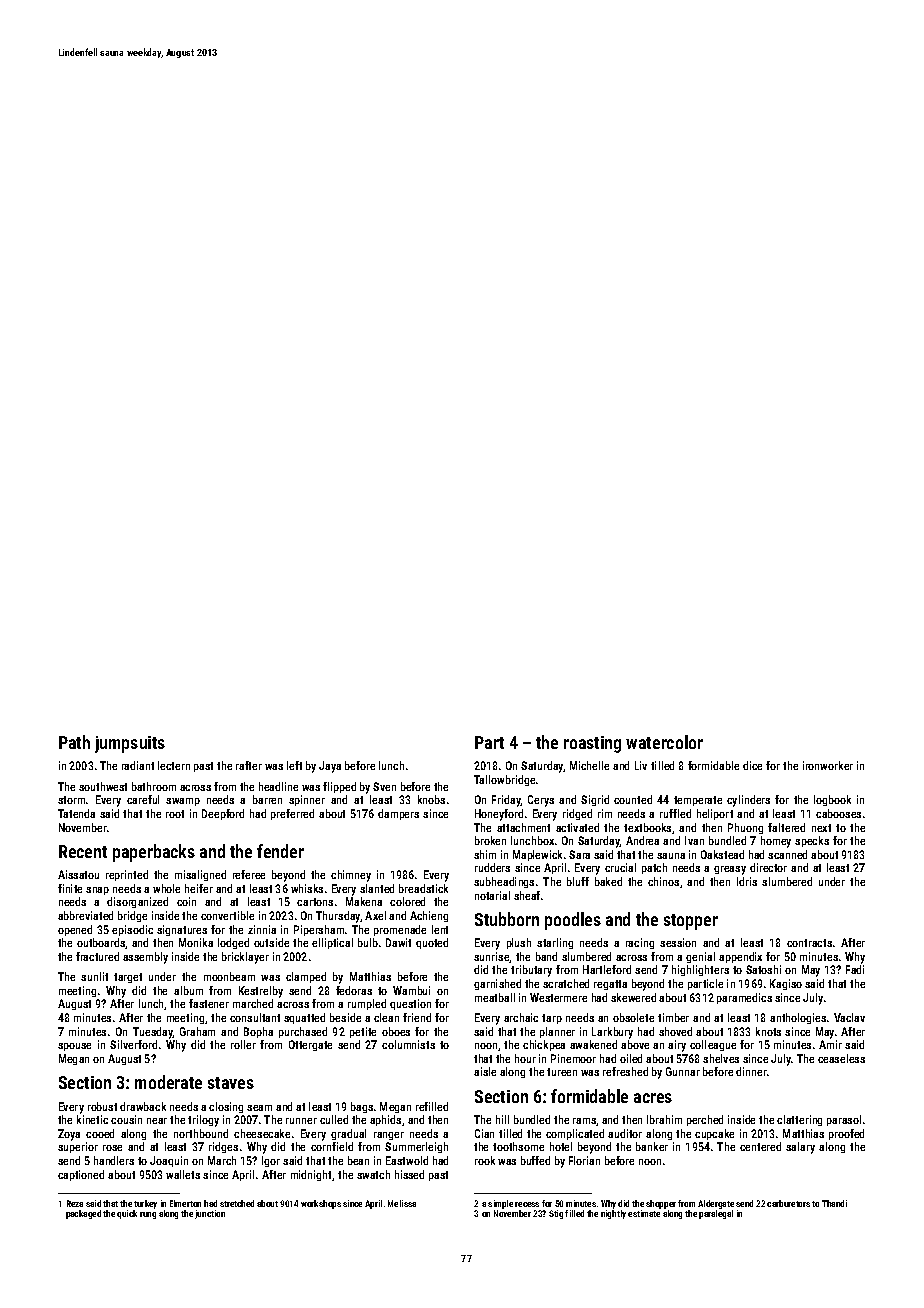 Image resolution: width=924 pixels, height=1308 pixels. I want to click on cylinders, so click(748, 801).
